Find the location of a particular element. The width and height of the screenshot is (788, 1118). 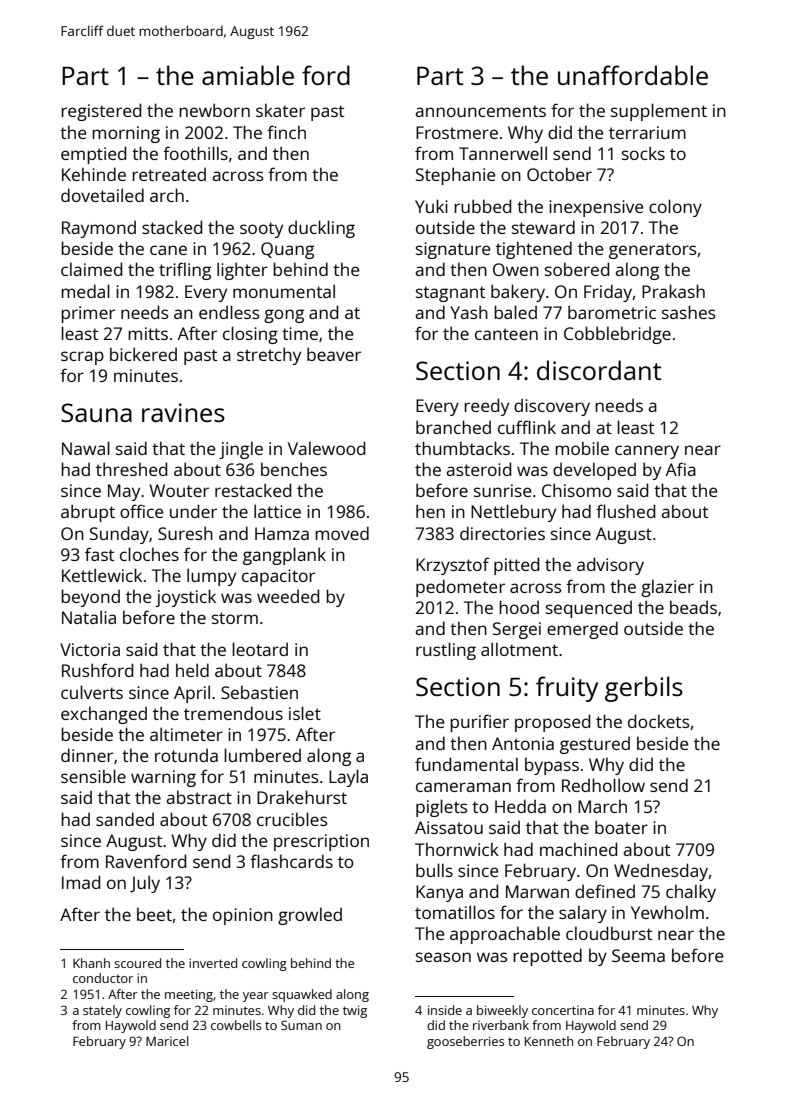

duckling is located at coordinates (321, 229).
